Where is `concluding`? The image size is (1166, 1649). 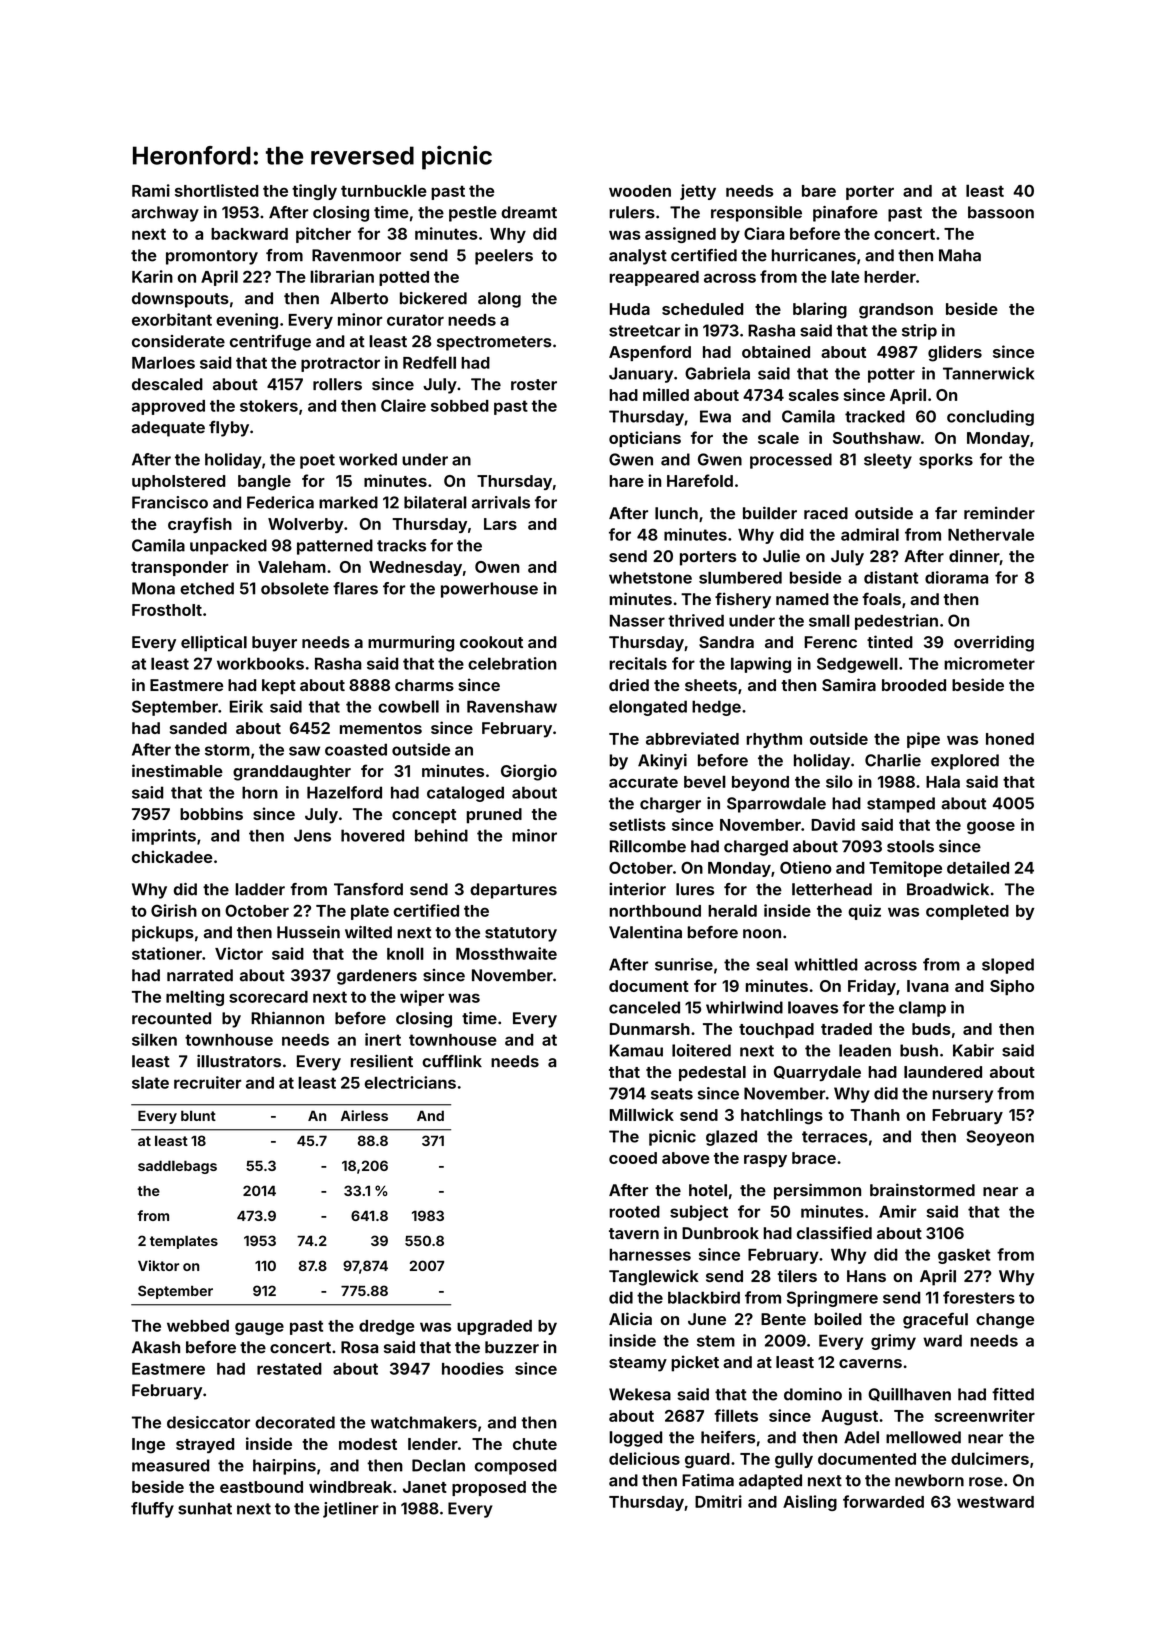
concluding is located at coordinates (990, 418).
